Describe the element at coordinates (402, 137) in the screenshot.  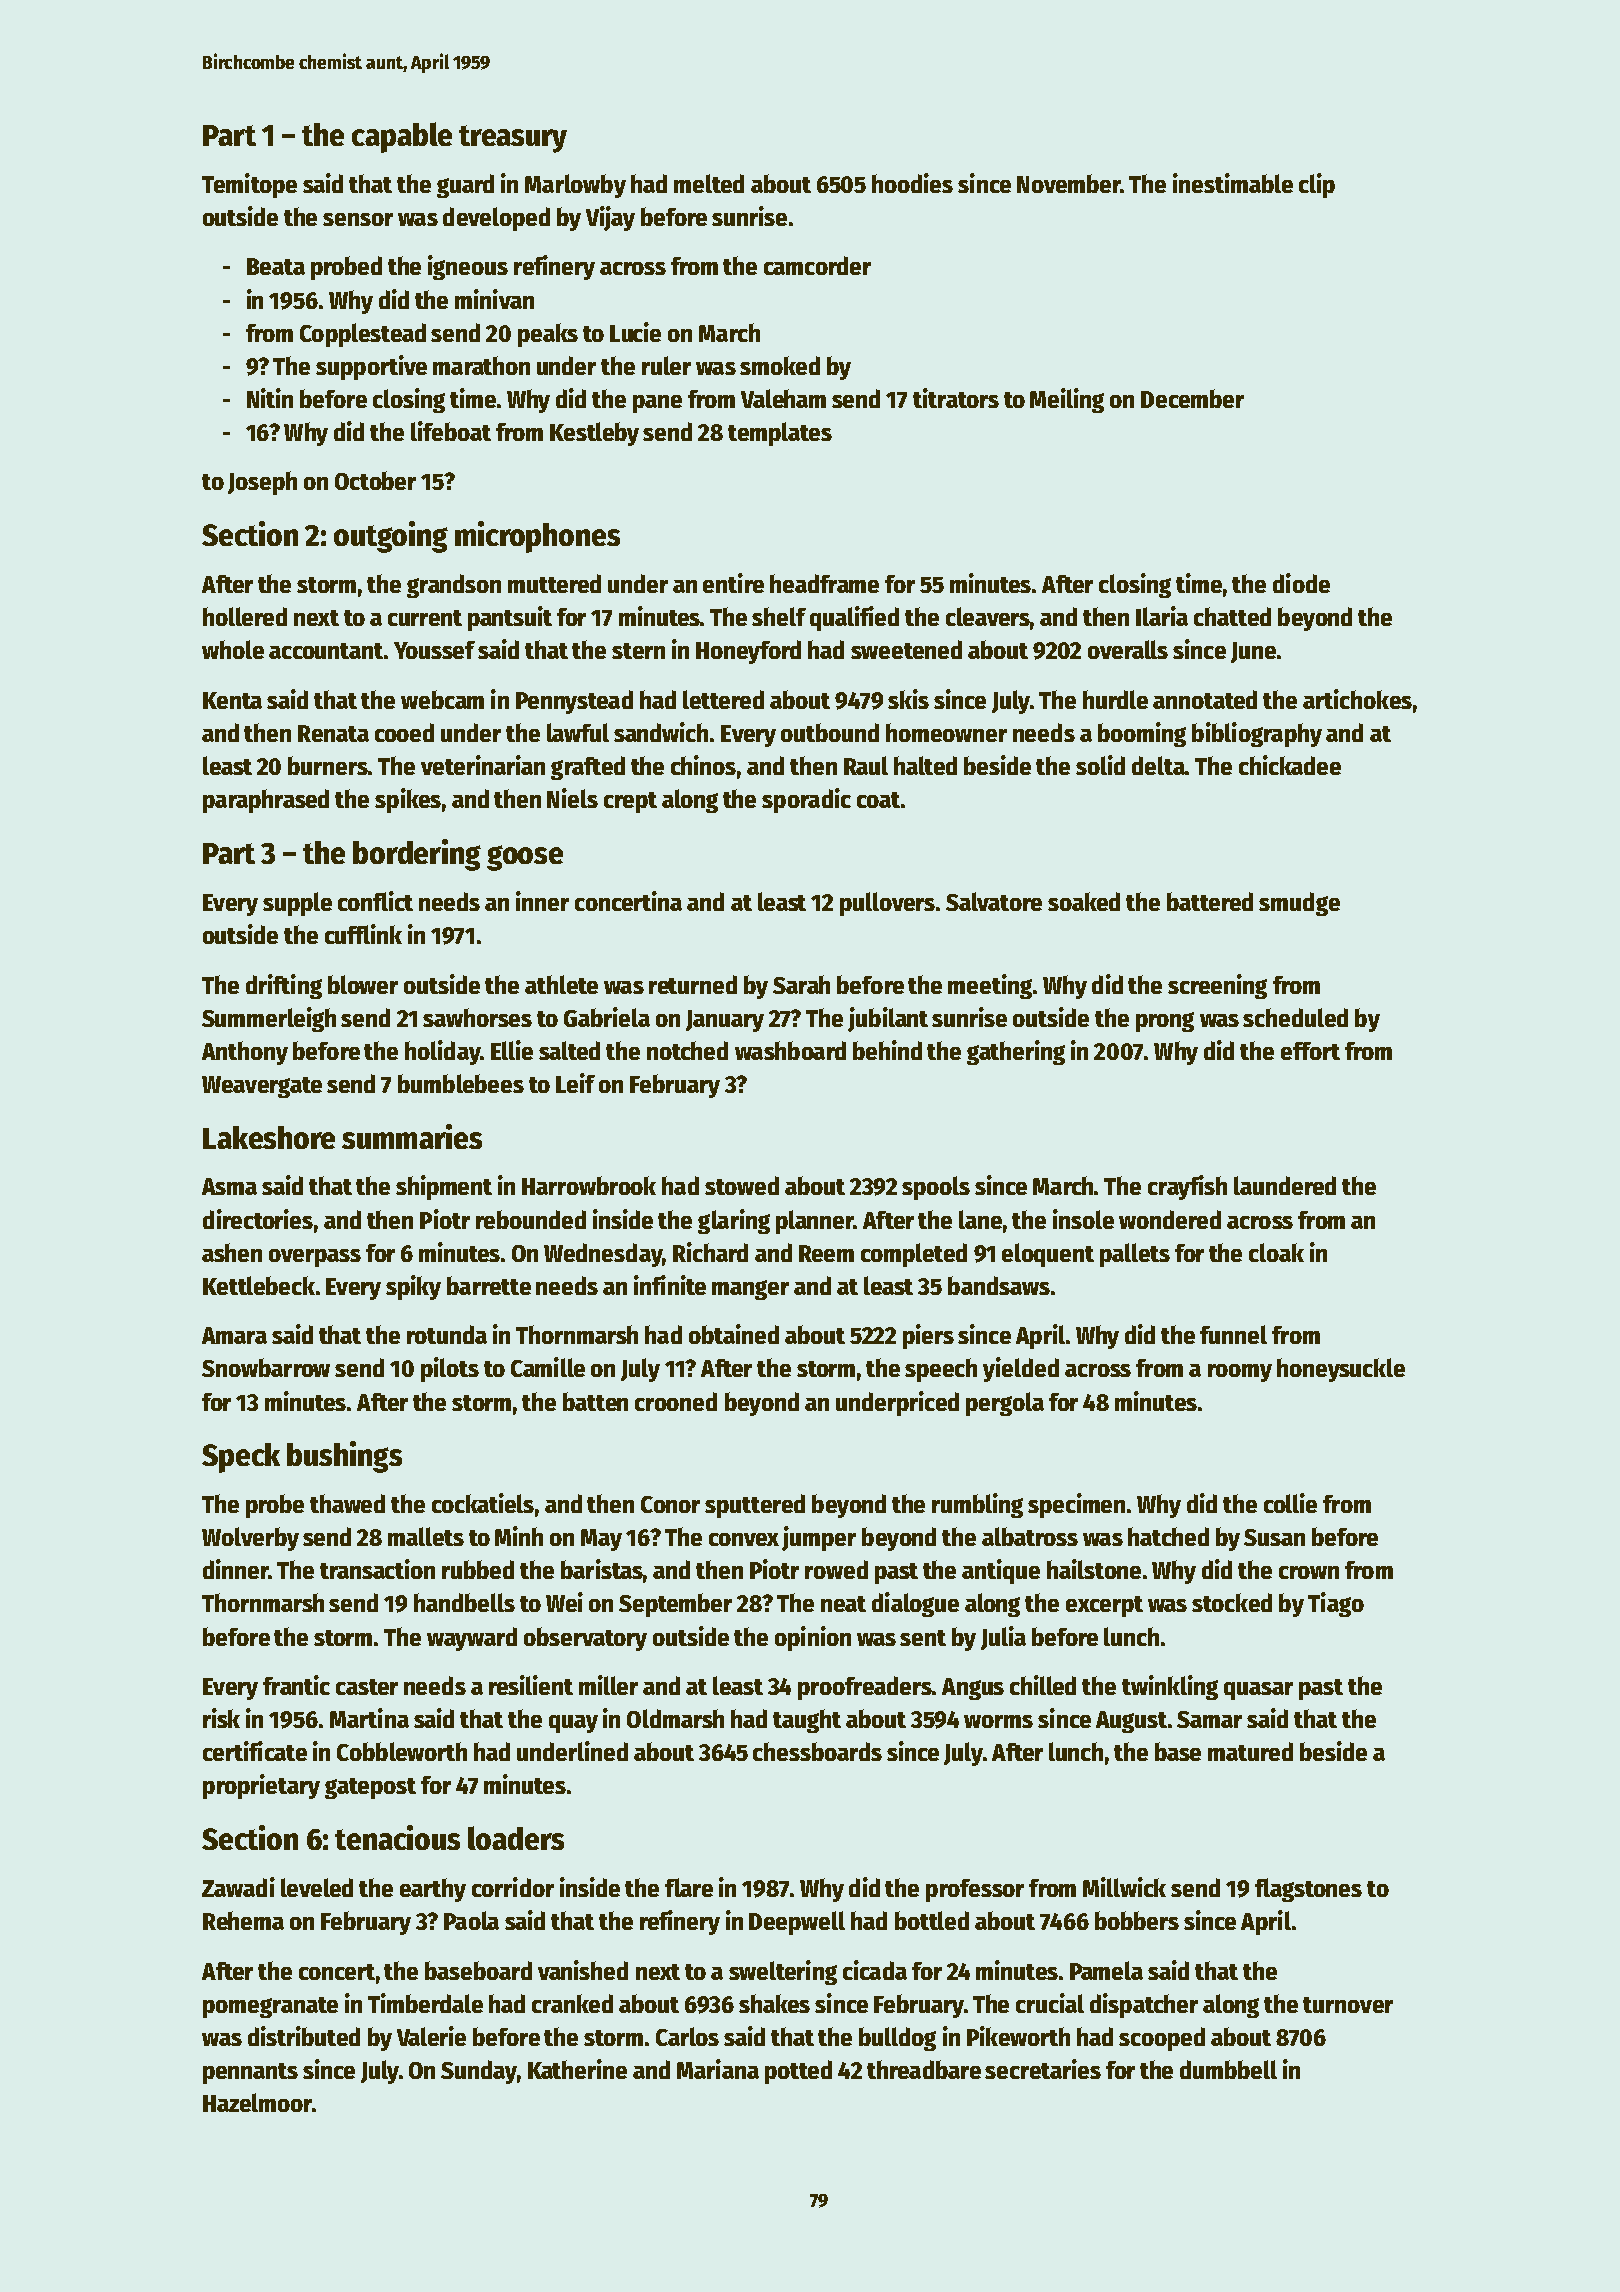
I see `capable` at that location.
